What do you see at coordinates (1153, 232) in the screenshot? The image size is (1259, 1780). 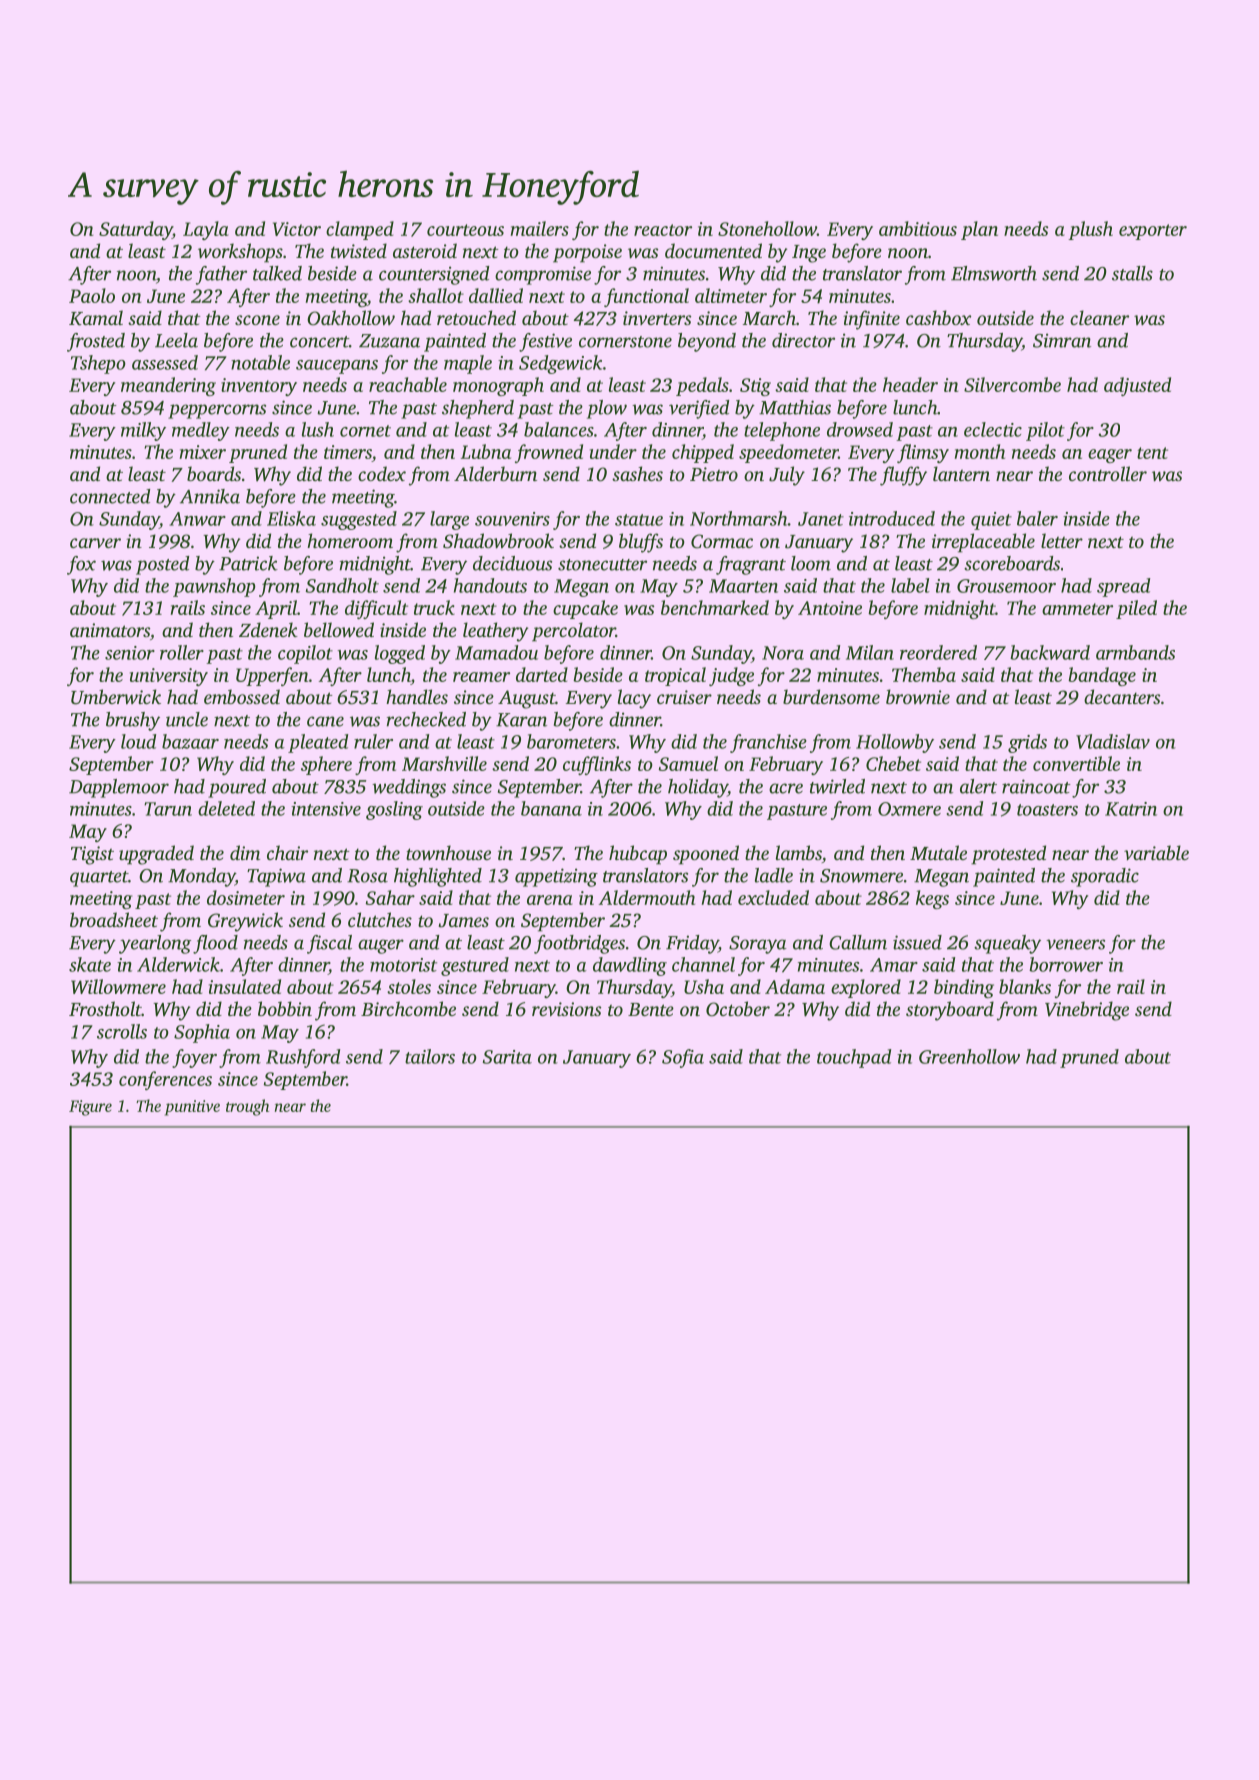 I see `exporter` at bounding box center [1153, 232].
